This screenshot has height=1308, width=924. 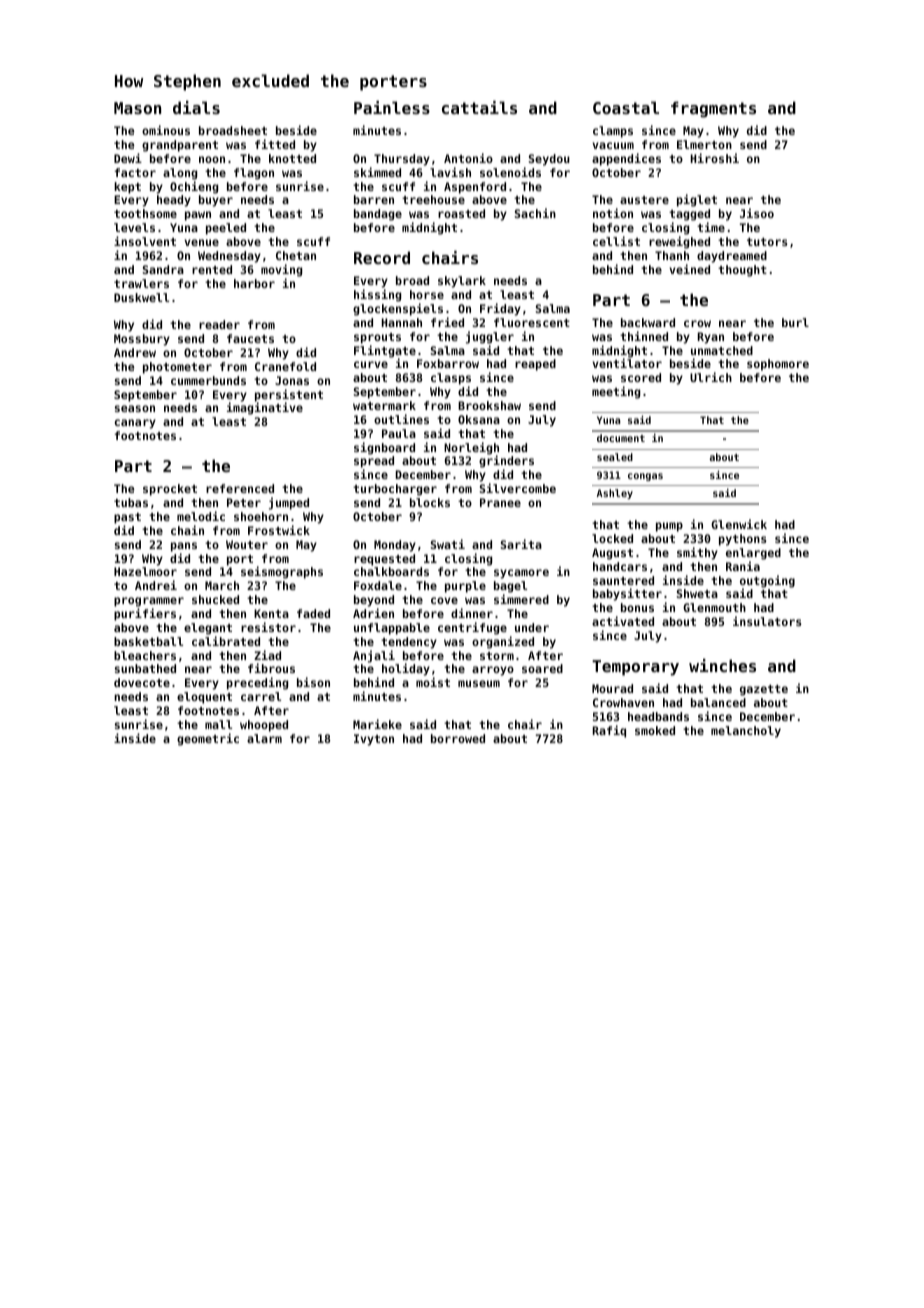 I want to click on Glenwick, so click(x=739, y=524).
